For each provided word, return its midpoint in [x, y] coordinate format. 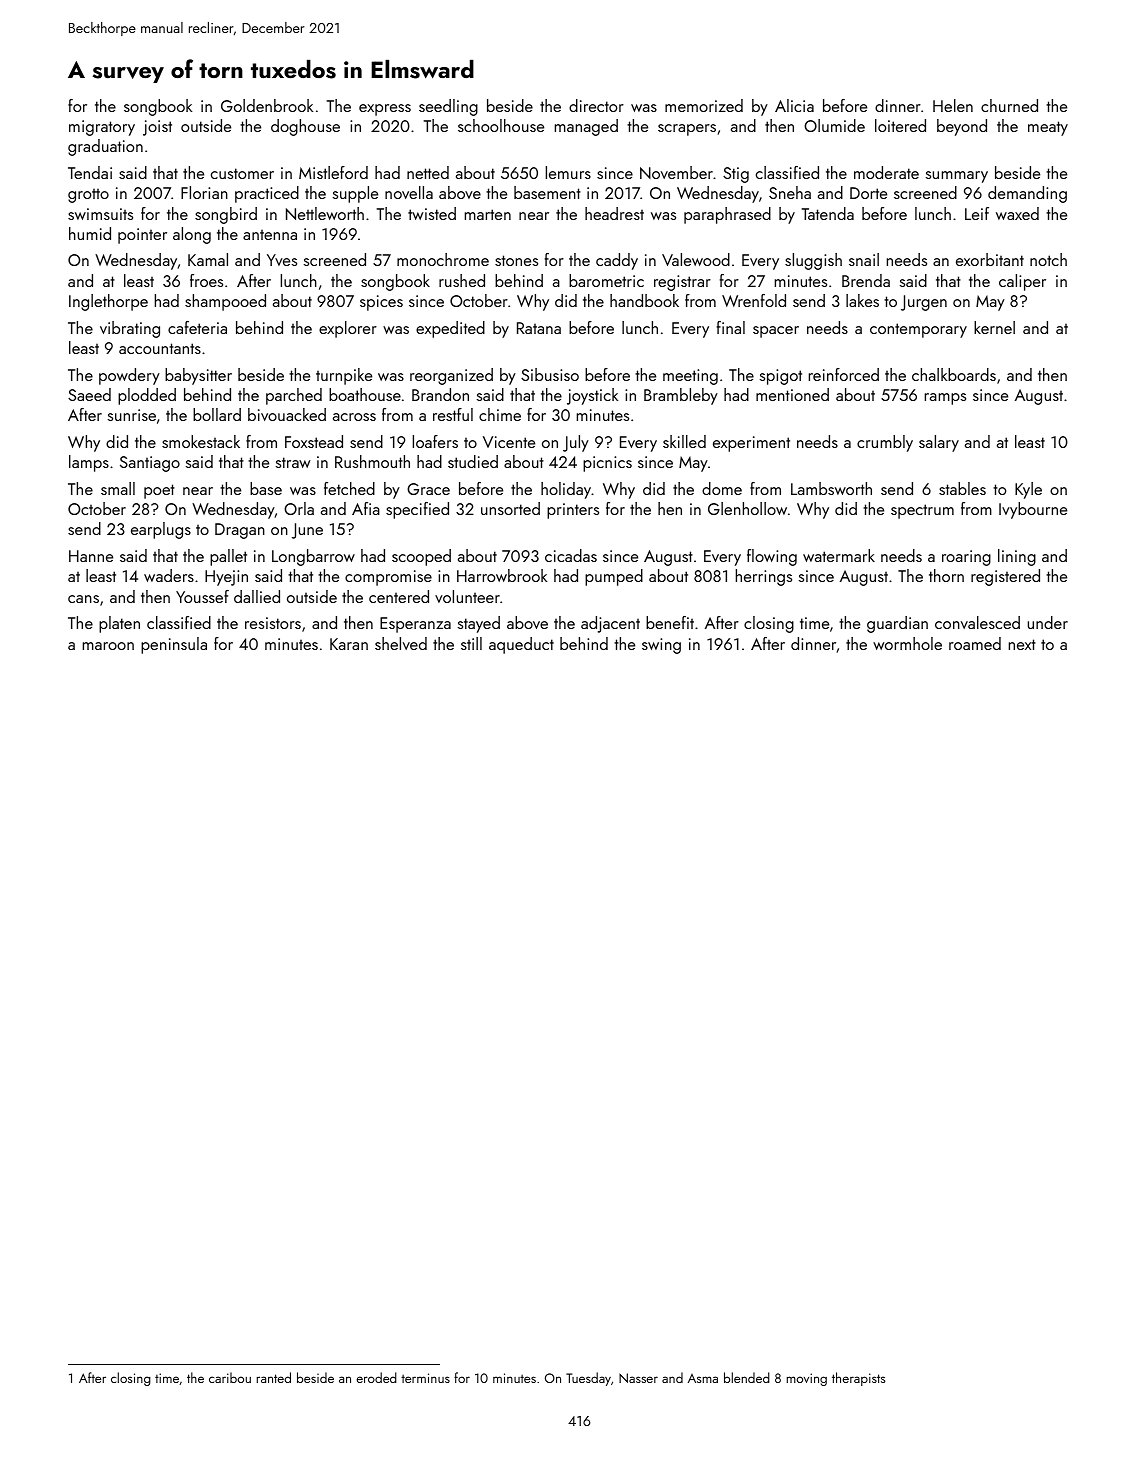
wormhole [907, 643]
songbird [226, 215]
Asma [703, 1378]
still [471, 643]
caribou [230, 1377]
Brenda [866, 280]
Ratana [539, 328]
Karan [349, 644]
